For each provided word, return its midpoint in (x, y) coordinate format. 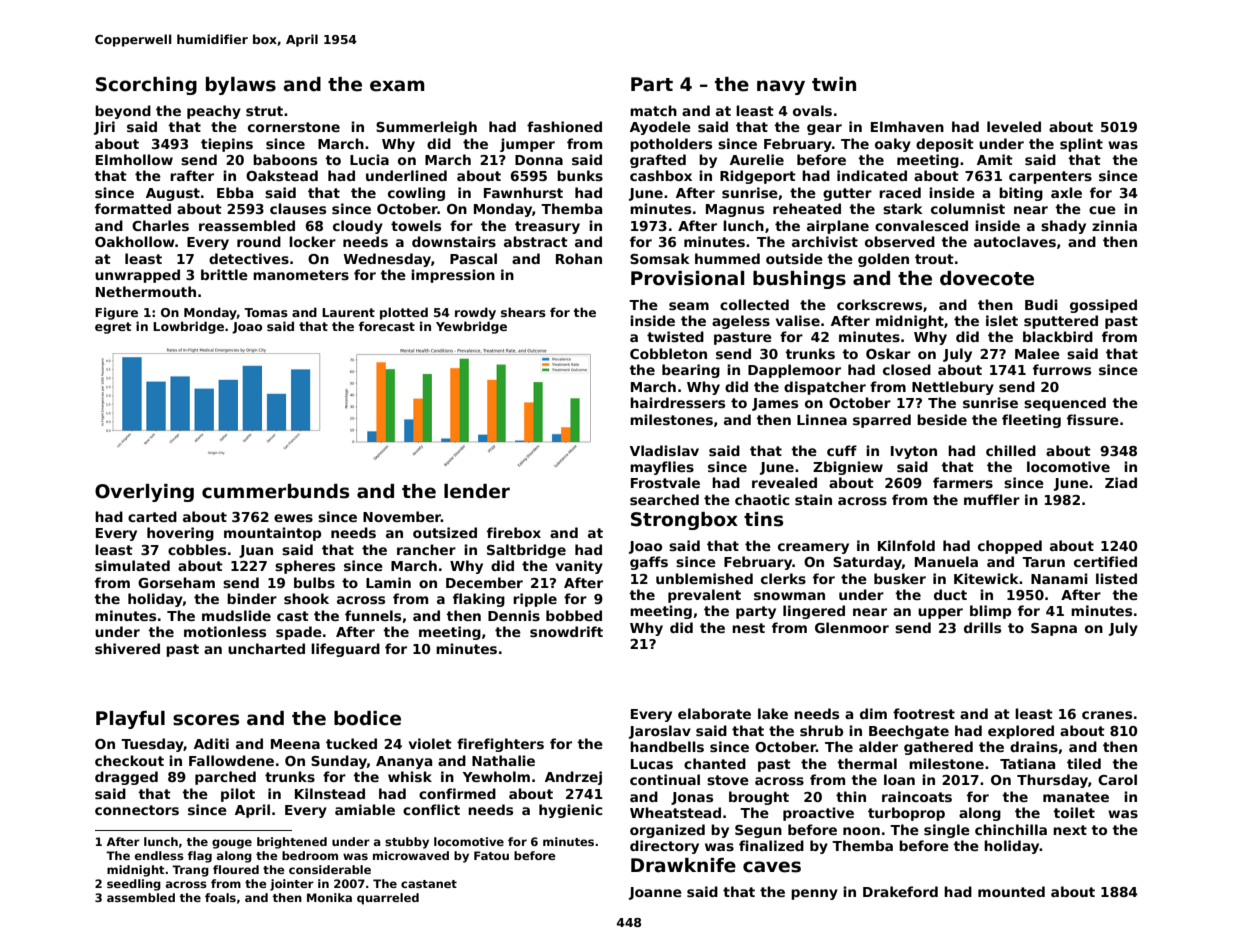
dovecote (987, 278)
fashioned (564, 126)
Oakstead (282, 175)
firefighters (500, 745)
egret (113, 328)
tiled (1084, 763)
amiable (365, 809)
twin (834, 84)
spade (299, 633)
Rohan (579, 258)
